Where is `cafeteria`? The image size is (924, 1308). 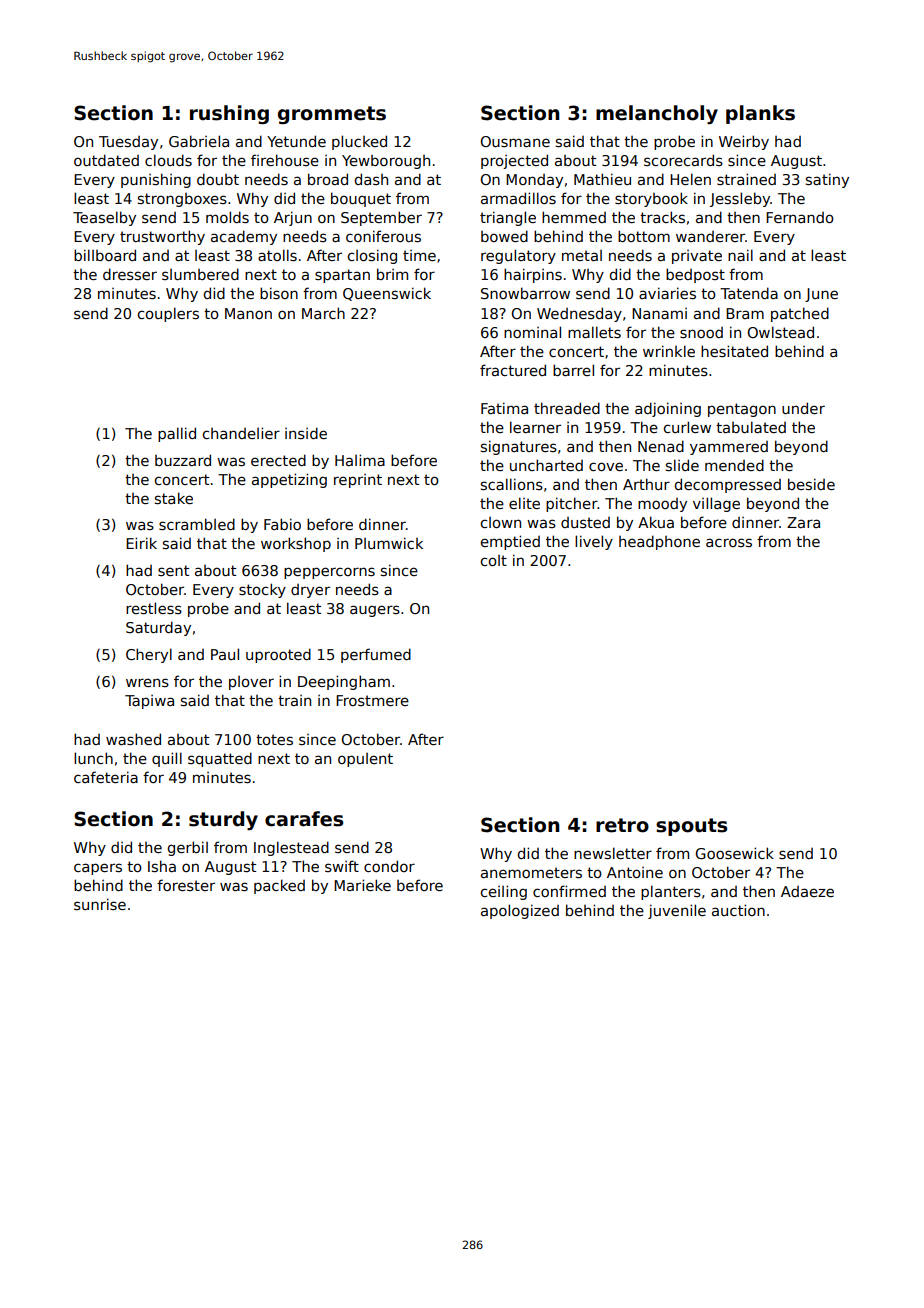
cafeteria is located at coordinates (106, 777).
